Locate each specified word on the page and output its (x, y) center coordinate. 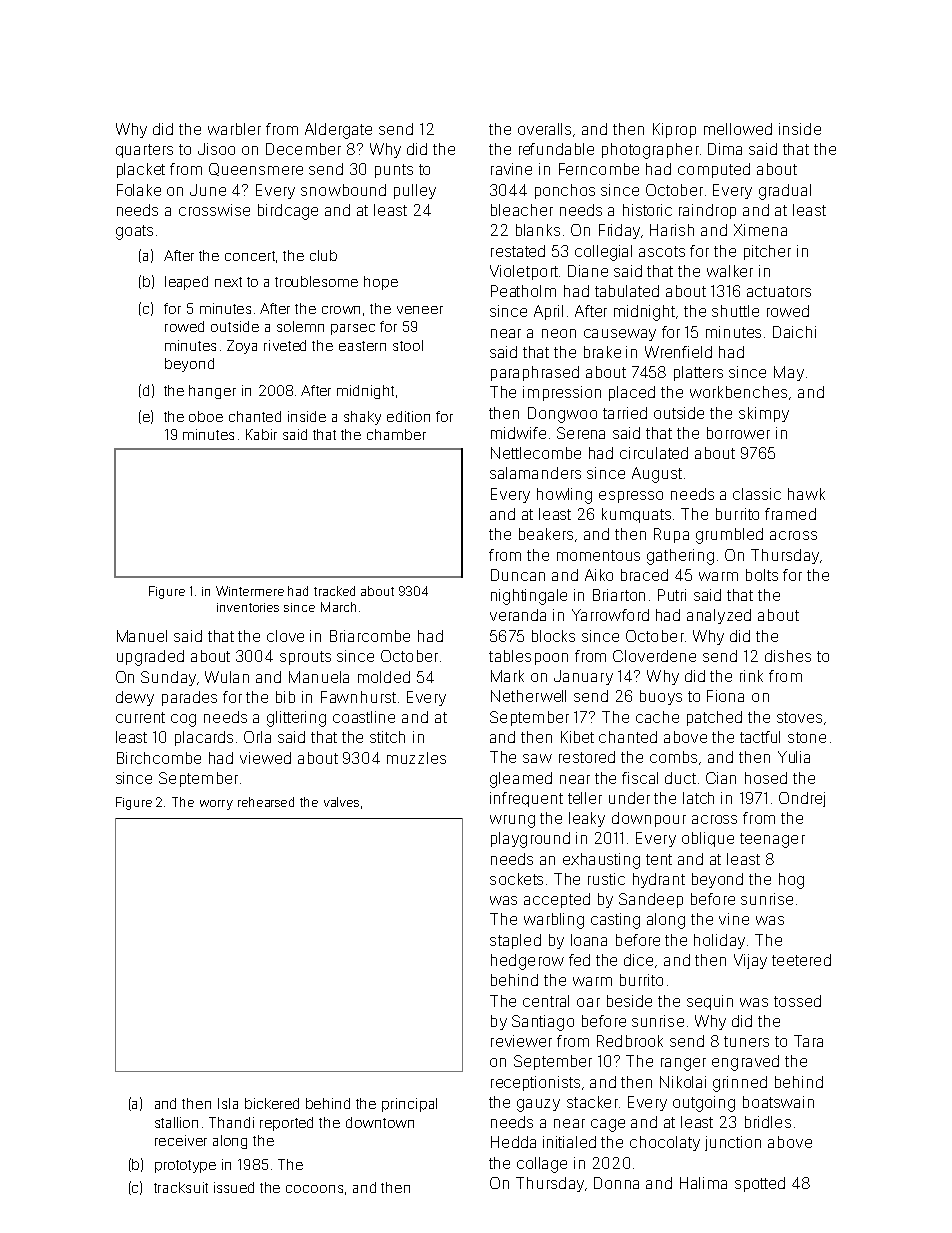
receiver (181, 1140)
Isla (228, 1103)
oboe (206, 416)
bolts (762, 575)
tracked (334, 591)
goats (134, 232)
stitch (387, 737)
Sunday (168, 678)
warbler (234, 129)
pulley (415, 191)
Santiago (543, 1023)
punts (394, 171)
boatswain (778, 1102)
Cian (721, 778)
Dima (725, 149)
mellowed (738, 129)
